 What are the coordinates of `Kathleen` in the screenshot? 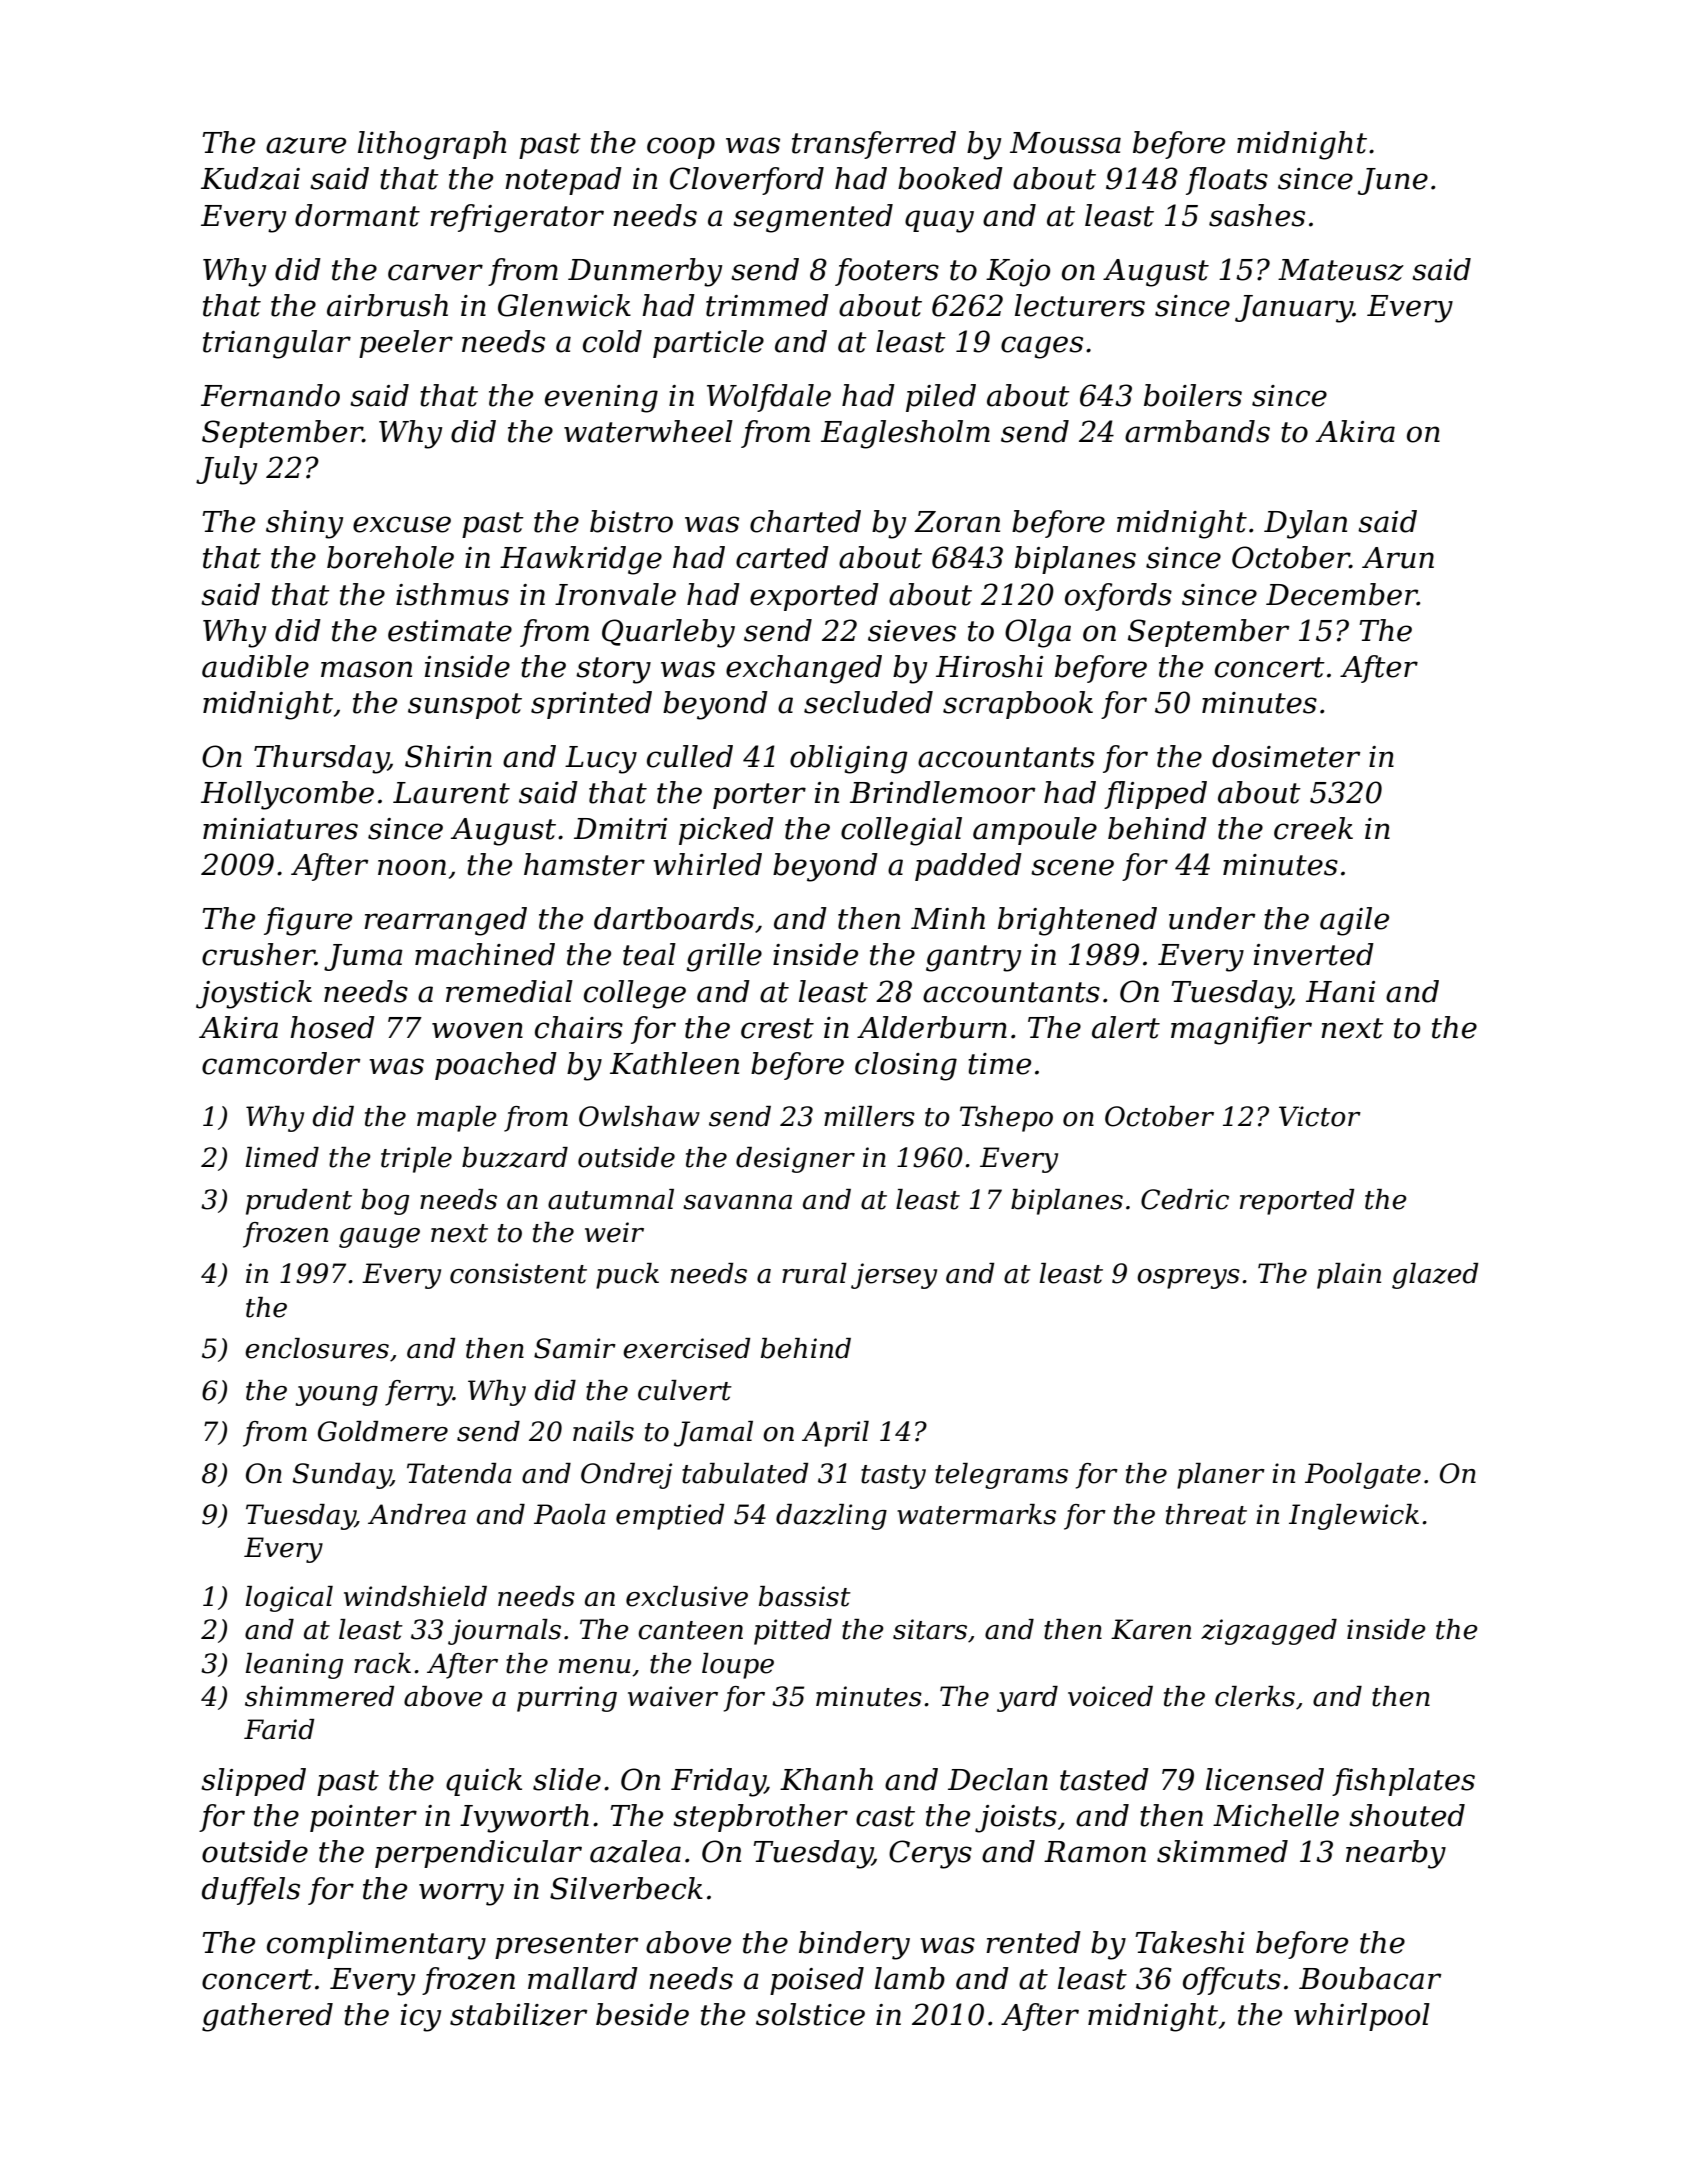 It's located at (674, 1063).
